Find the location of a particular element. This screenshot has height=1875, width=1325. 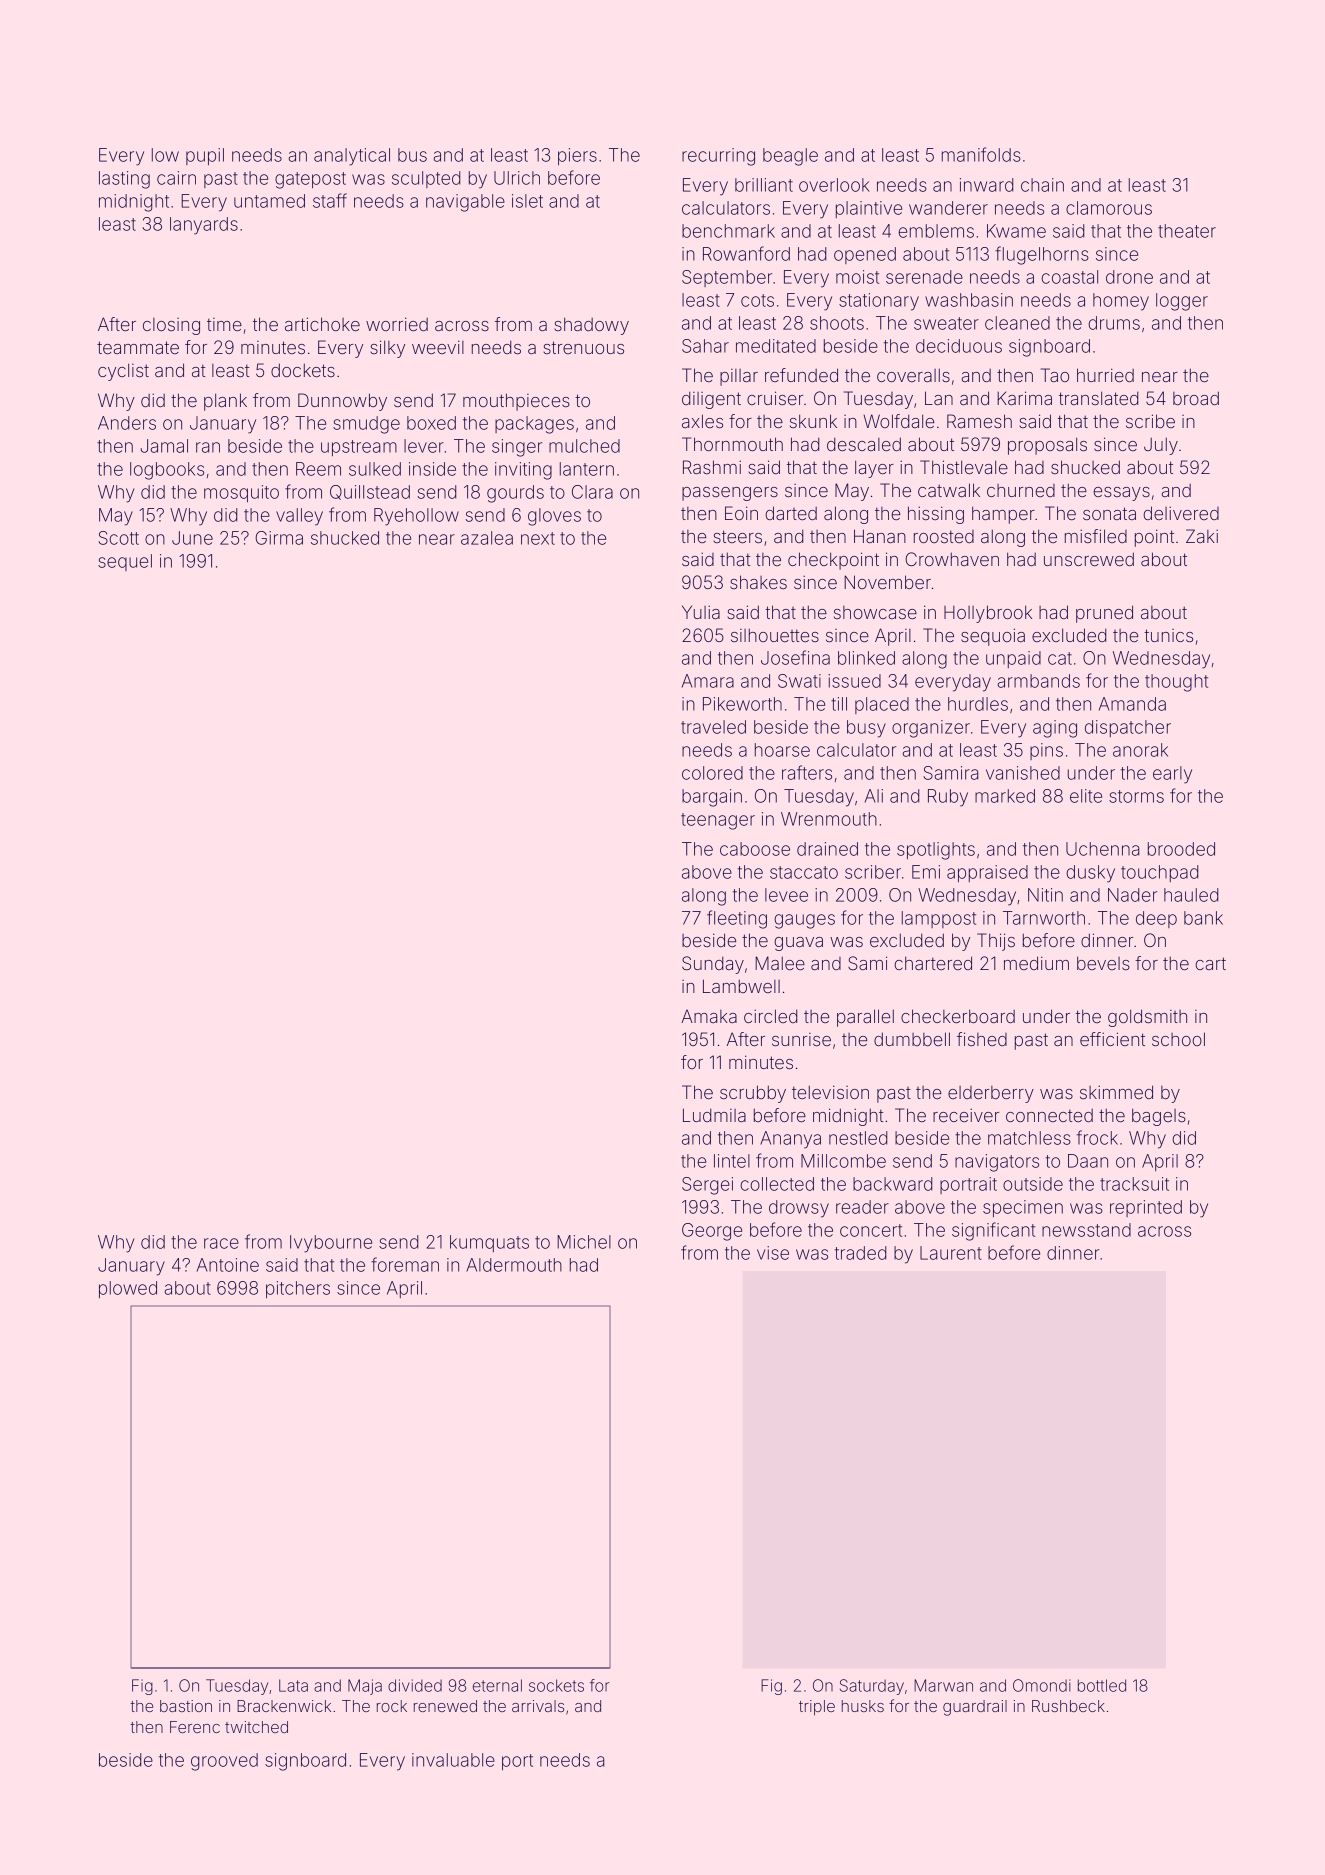

staff is located at coordinates (330, 200).
